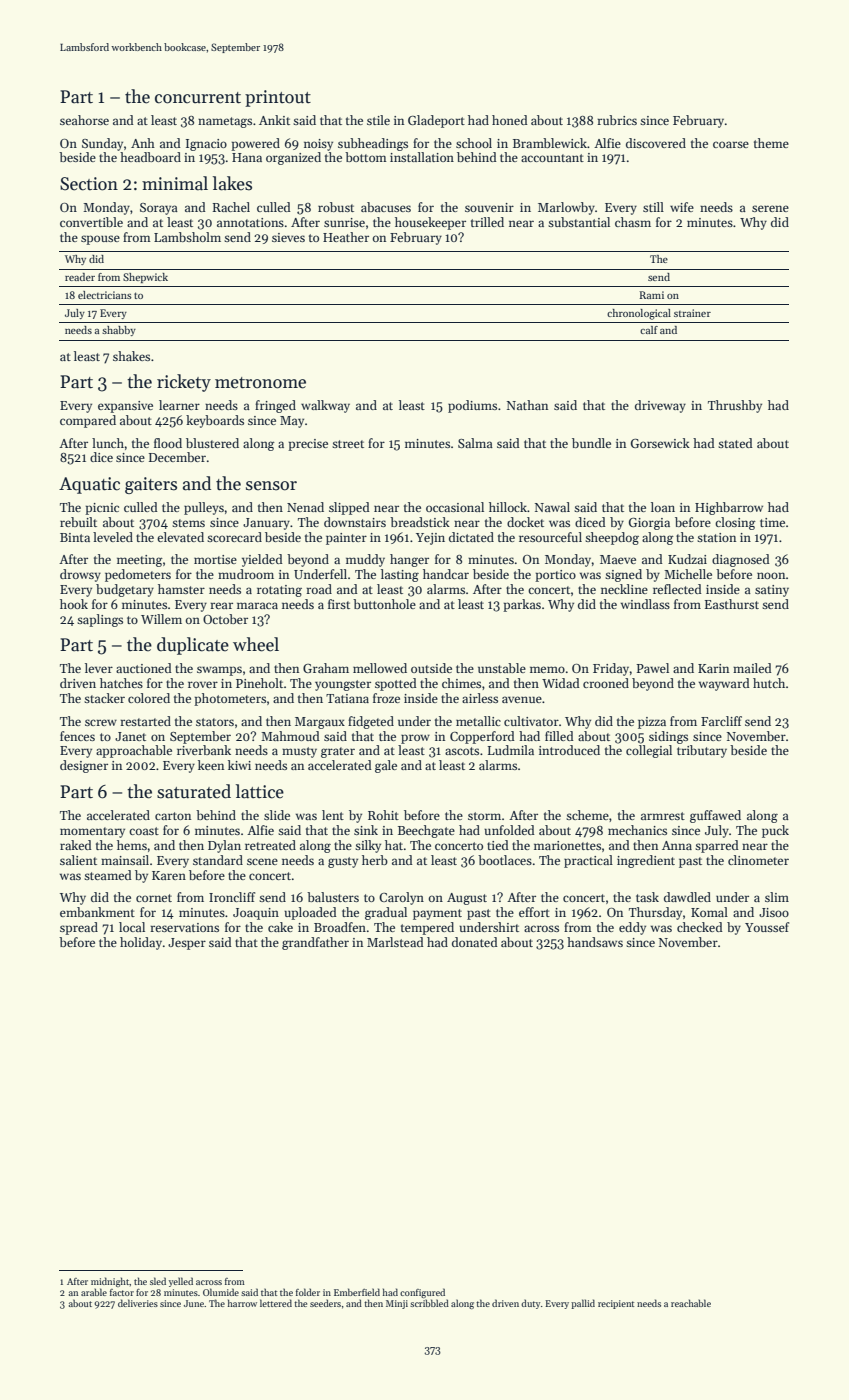 Image resolution: width=849 pixels, height=1400 pixels. What do you see at coordinates (198, 98) in the document?
I see `concurrent` at bounding box center [198, 98].
